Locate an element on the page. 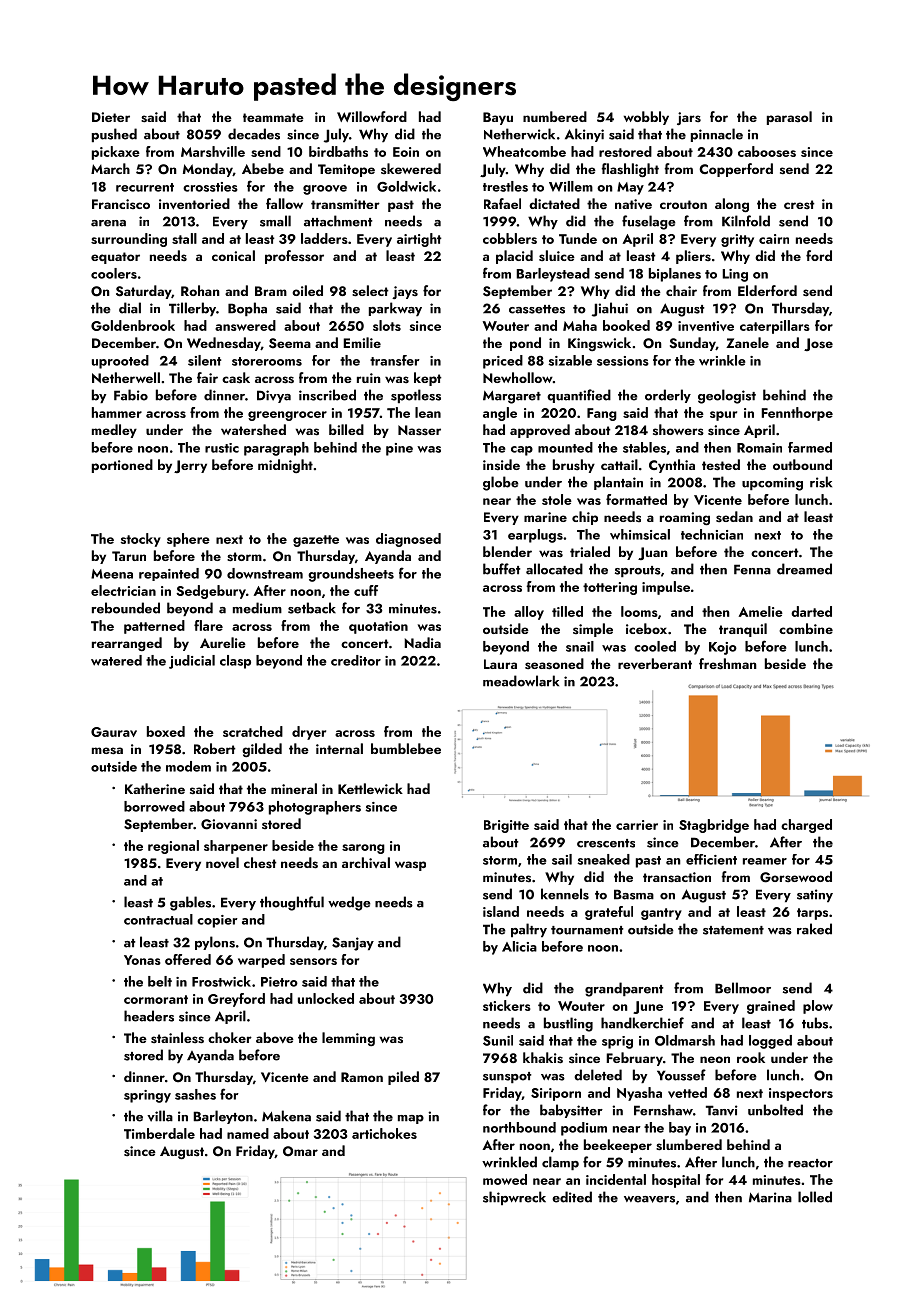 The width and height of the image is (924, 1308). lemming is located at coordinates (348, 1039).
